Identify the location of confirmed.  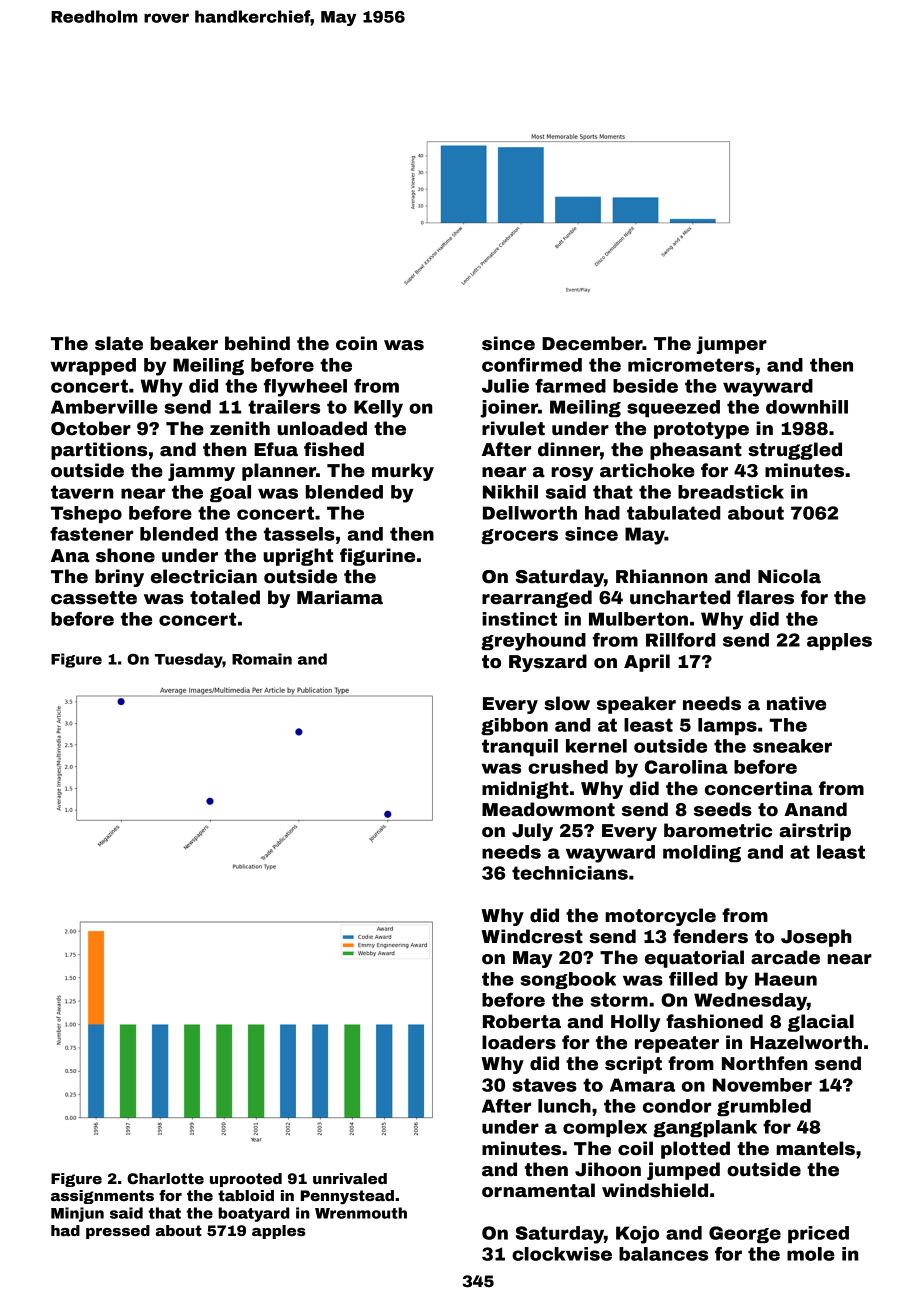
(532, 365).
